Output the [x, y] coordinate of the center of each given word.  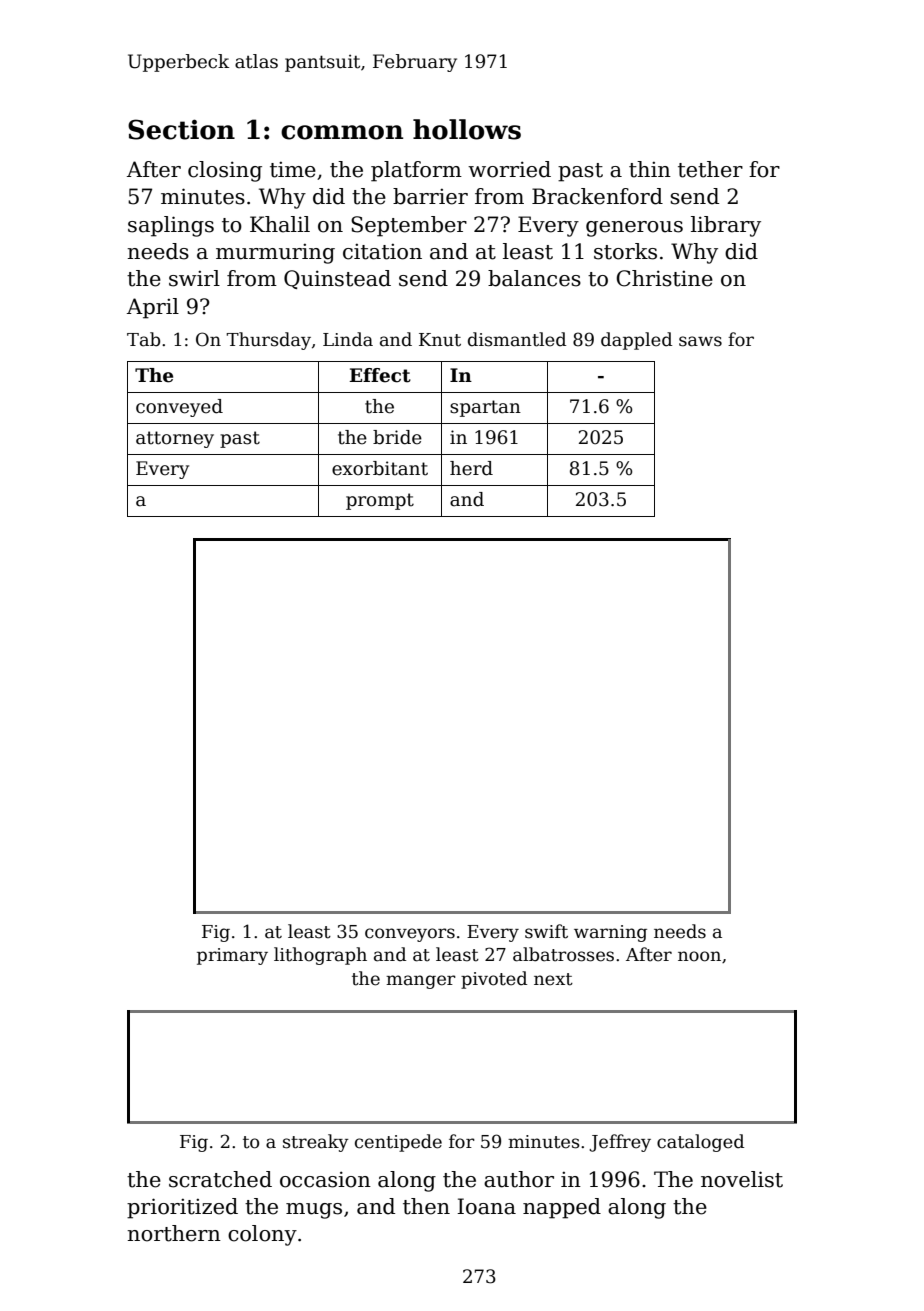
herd [471, 468]
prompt [380, 501]
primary [232, 956]
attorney [175, 439]
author [519, 1179]
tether [710, 169]
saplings [171, 226]
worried [509, 169]
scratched [220, 1179]
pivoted [494, 980]
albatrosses [563, 954]
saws [700, 341]
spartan [485, 408]
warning [610, 933]
